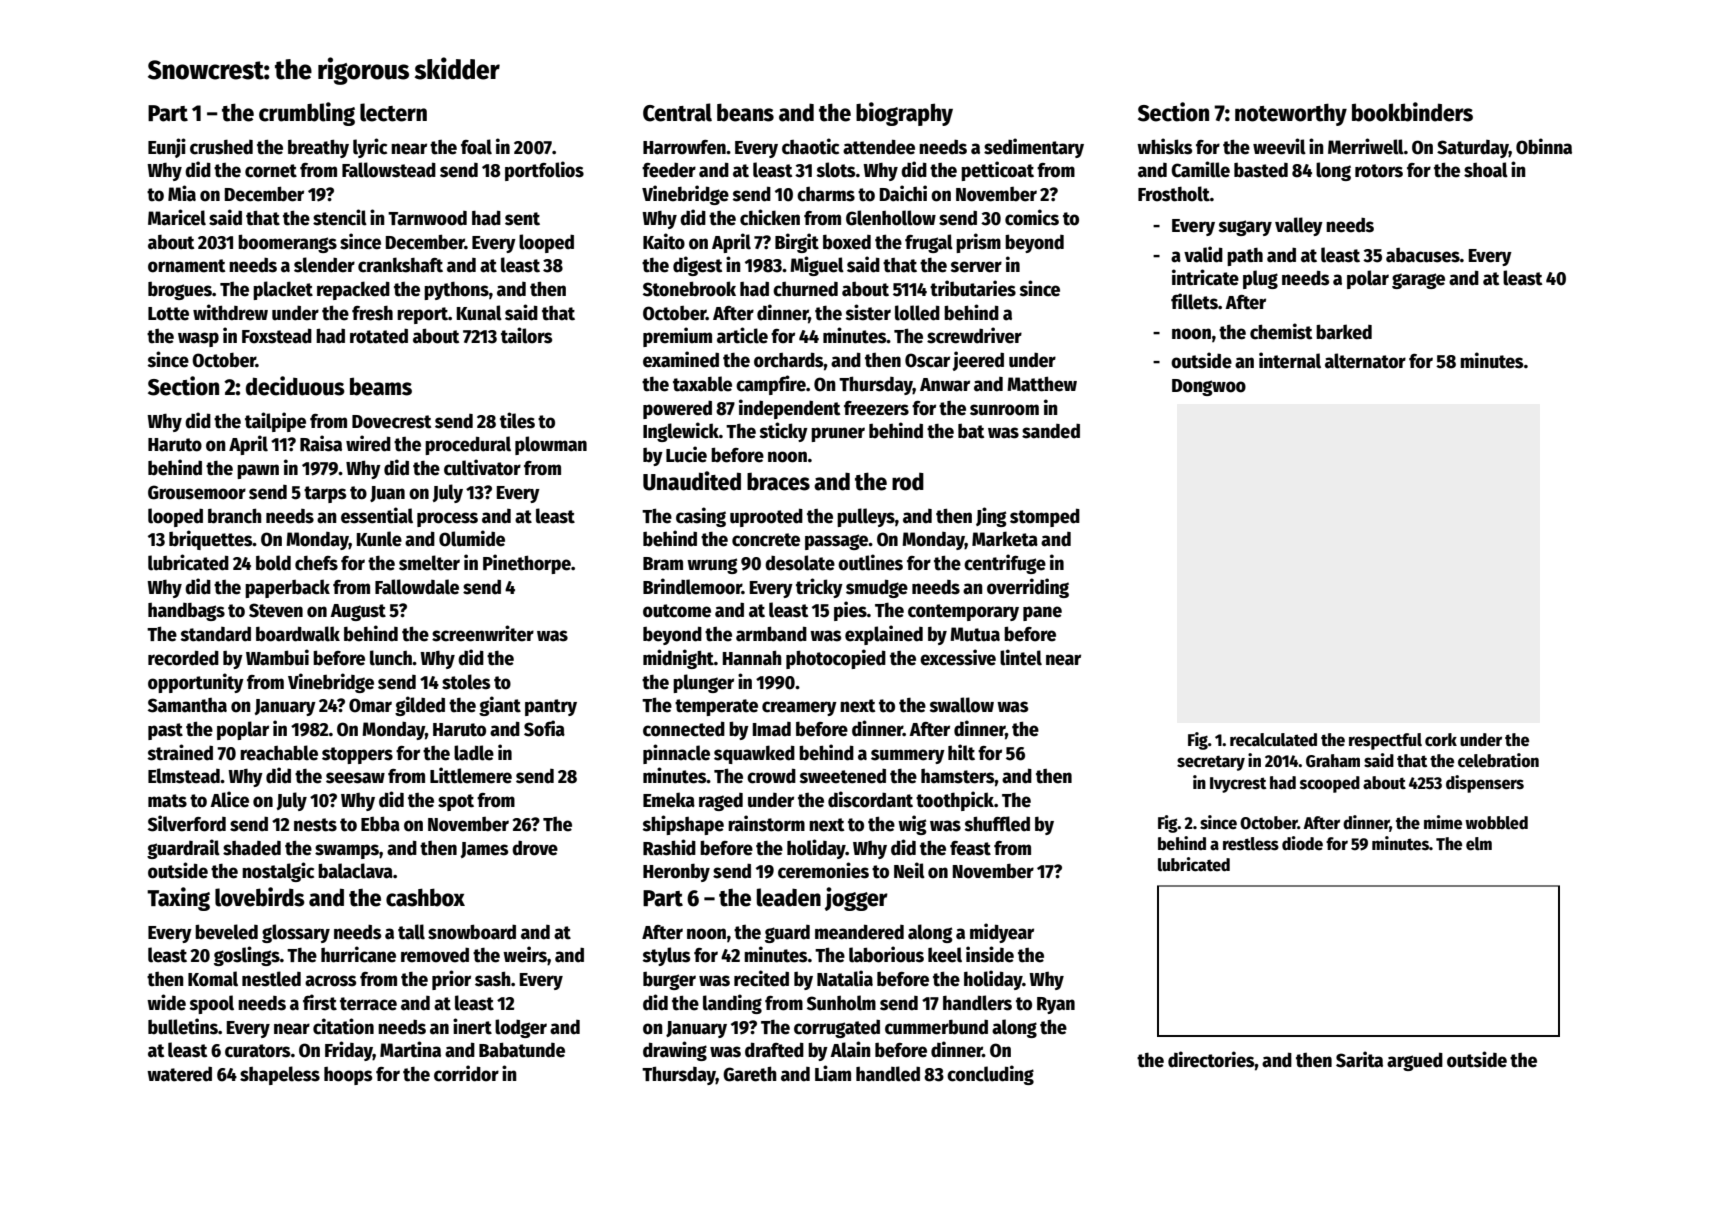 The image size is (1727, 1221). I want to click on rotors, so click(1379, 171).
